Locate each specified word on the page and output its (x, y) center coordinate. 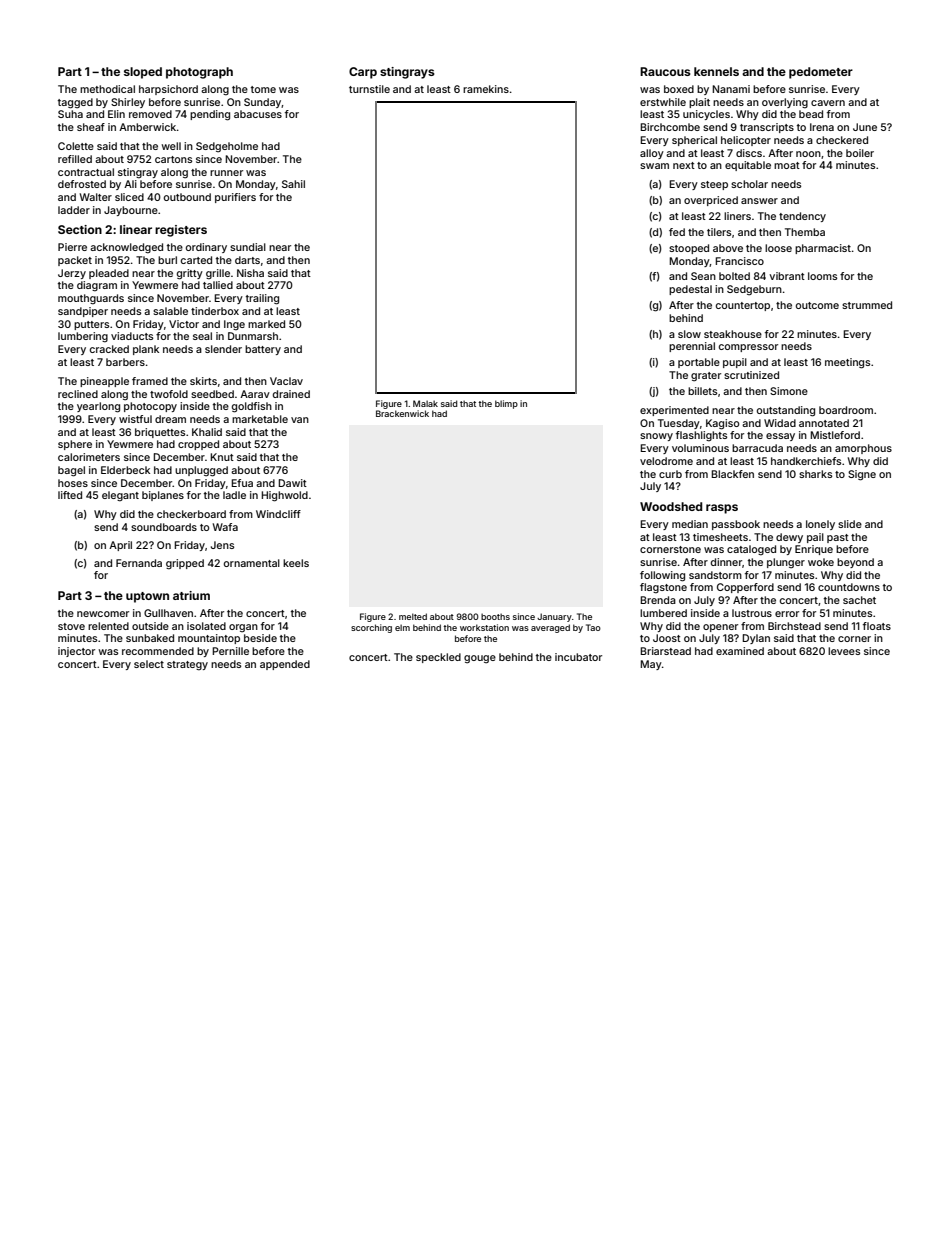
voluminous (700, 448)
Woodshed (671, 506)
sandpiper (83, 312)
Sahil (293, 184)
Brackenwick (402, 413)
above (728, 248)
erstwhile (663, 102)
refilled (75, 159)
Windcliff (278, 514)
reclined (78, 394)
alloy (652, 154)
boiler (860, 153)
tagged (75, 103)
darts (247, 260)
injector (76, 652)
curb (670, 474)
